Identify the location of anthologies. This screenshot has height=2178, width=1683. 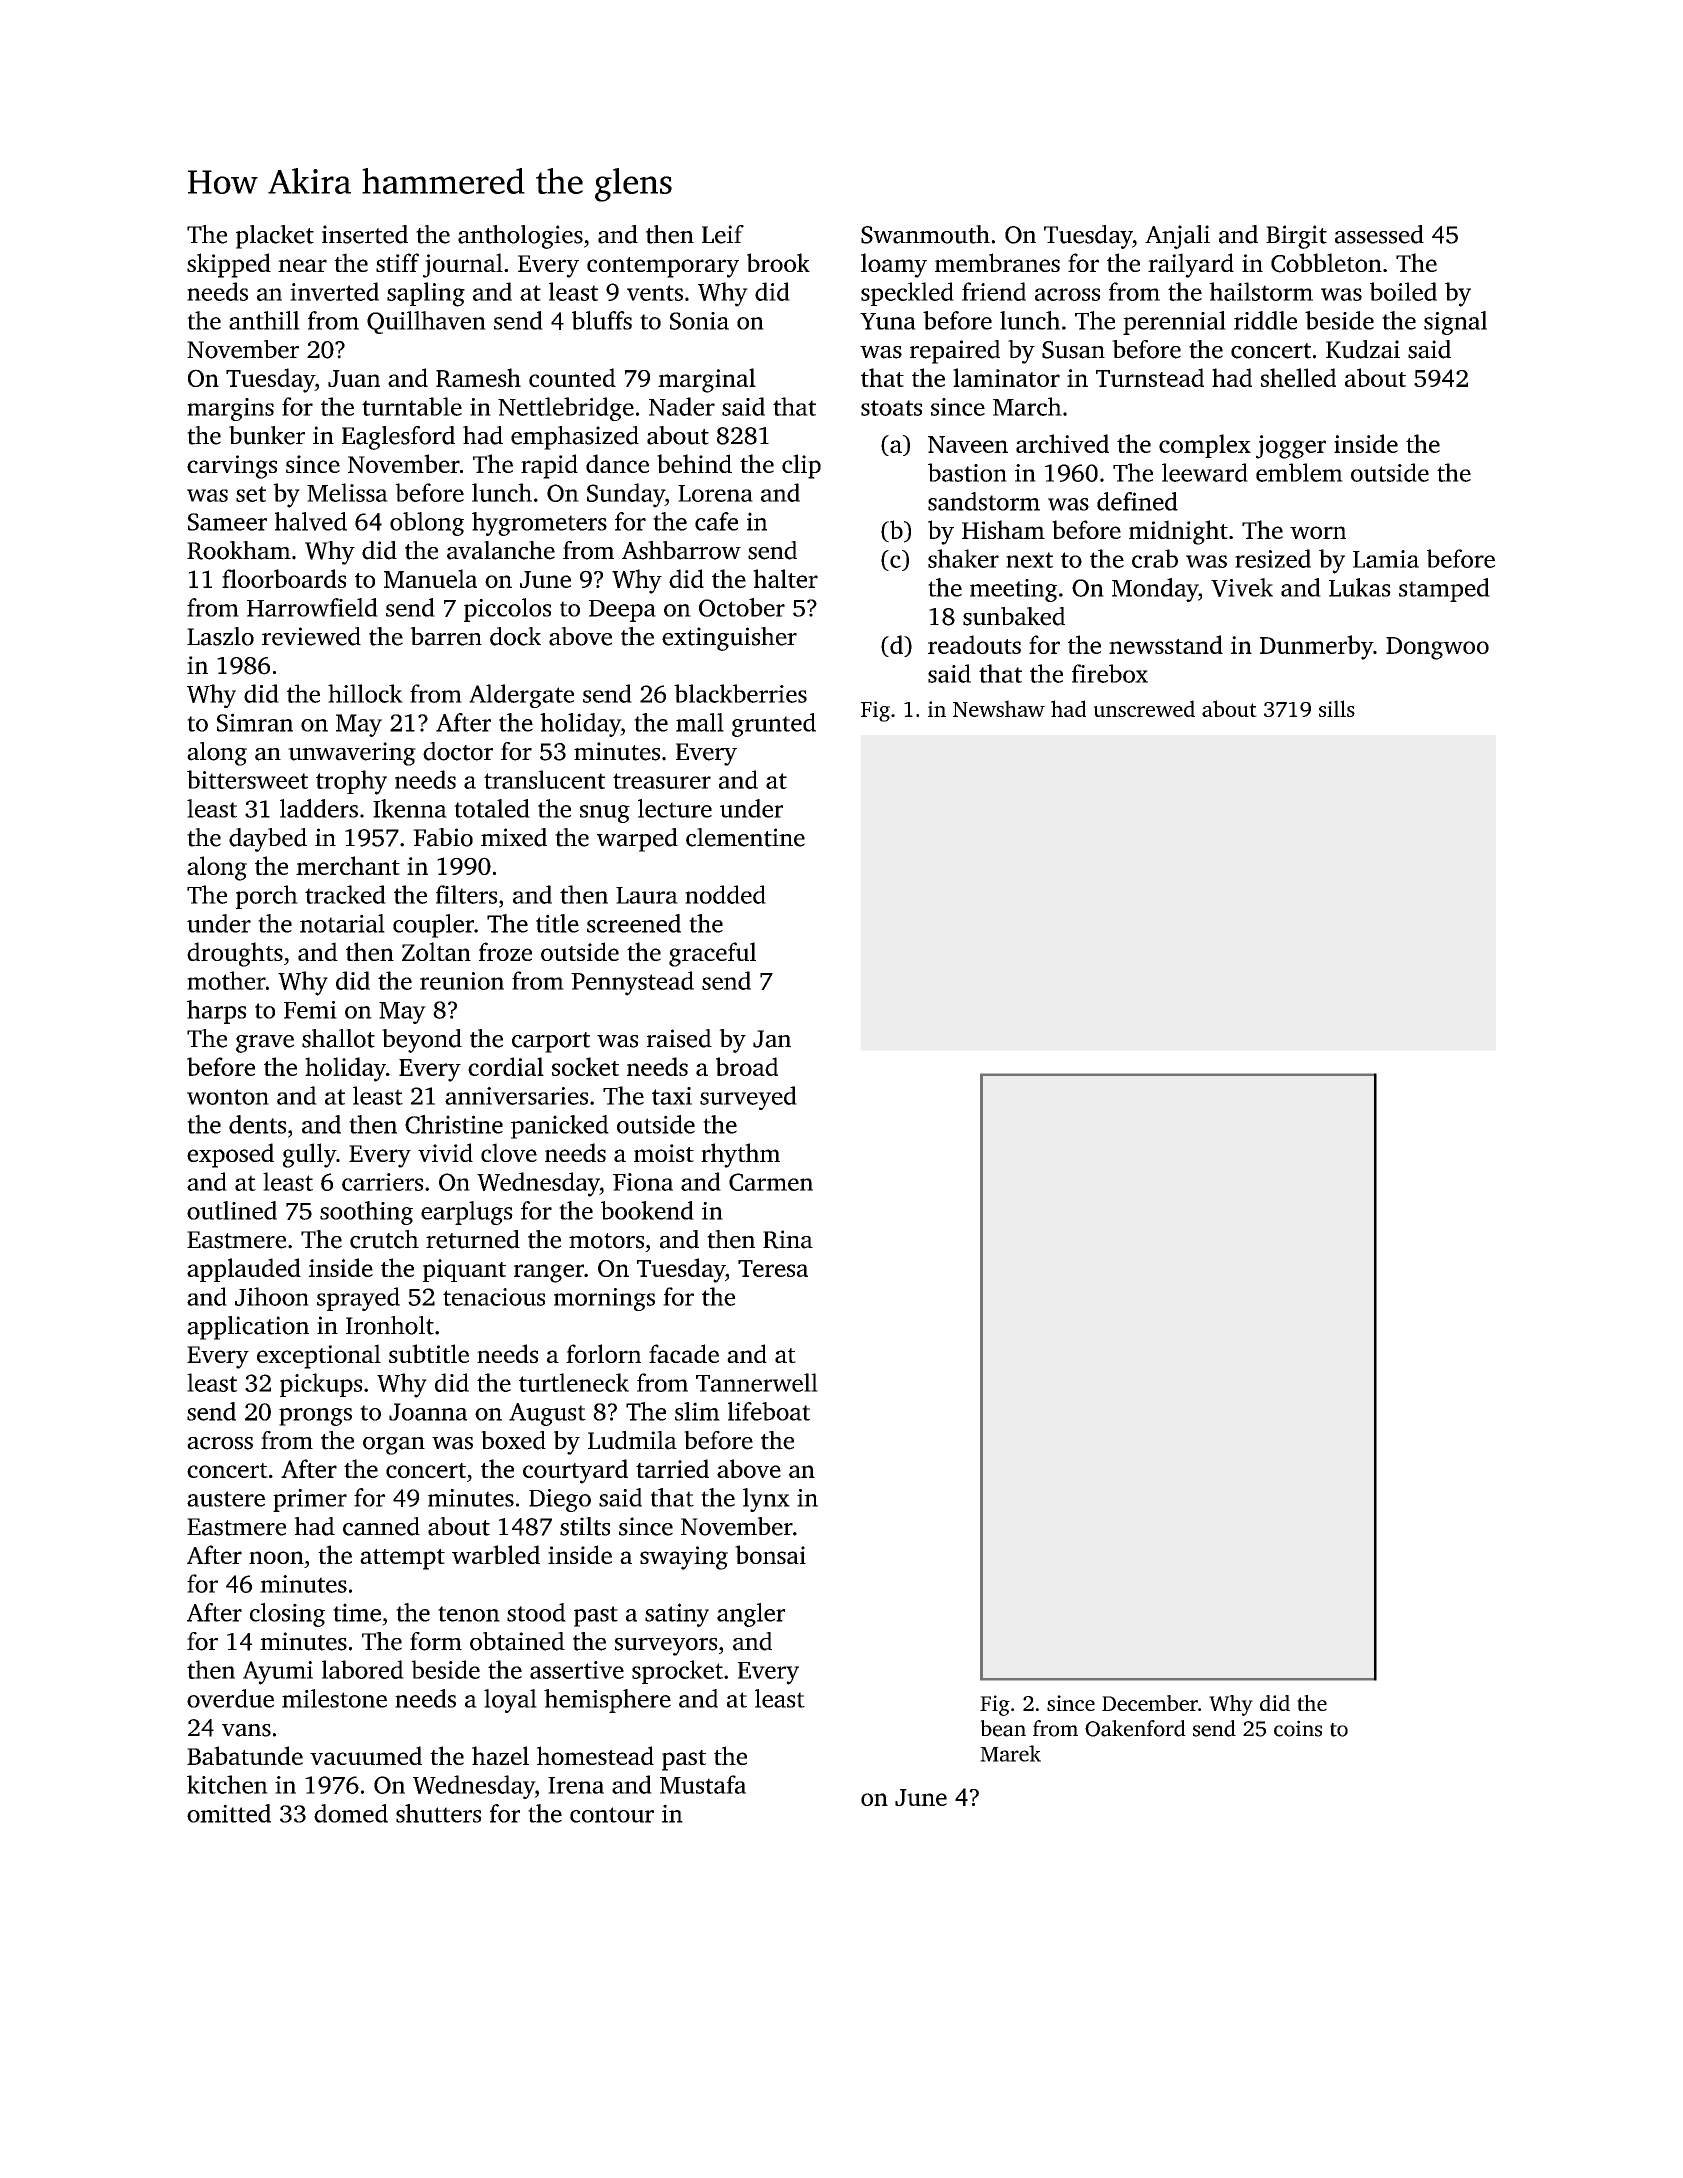
(520, 237).
